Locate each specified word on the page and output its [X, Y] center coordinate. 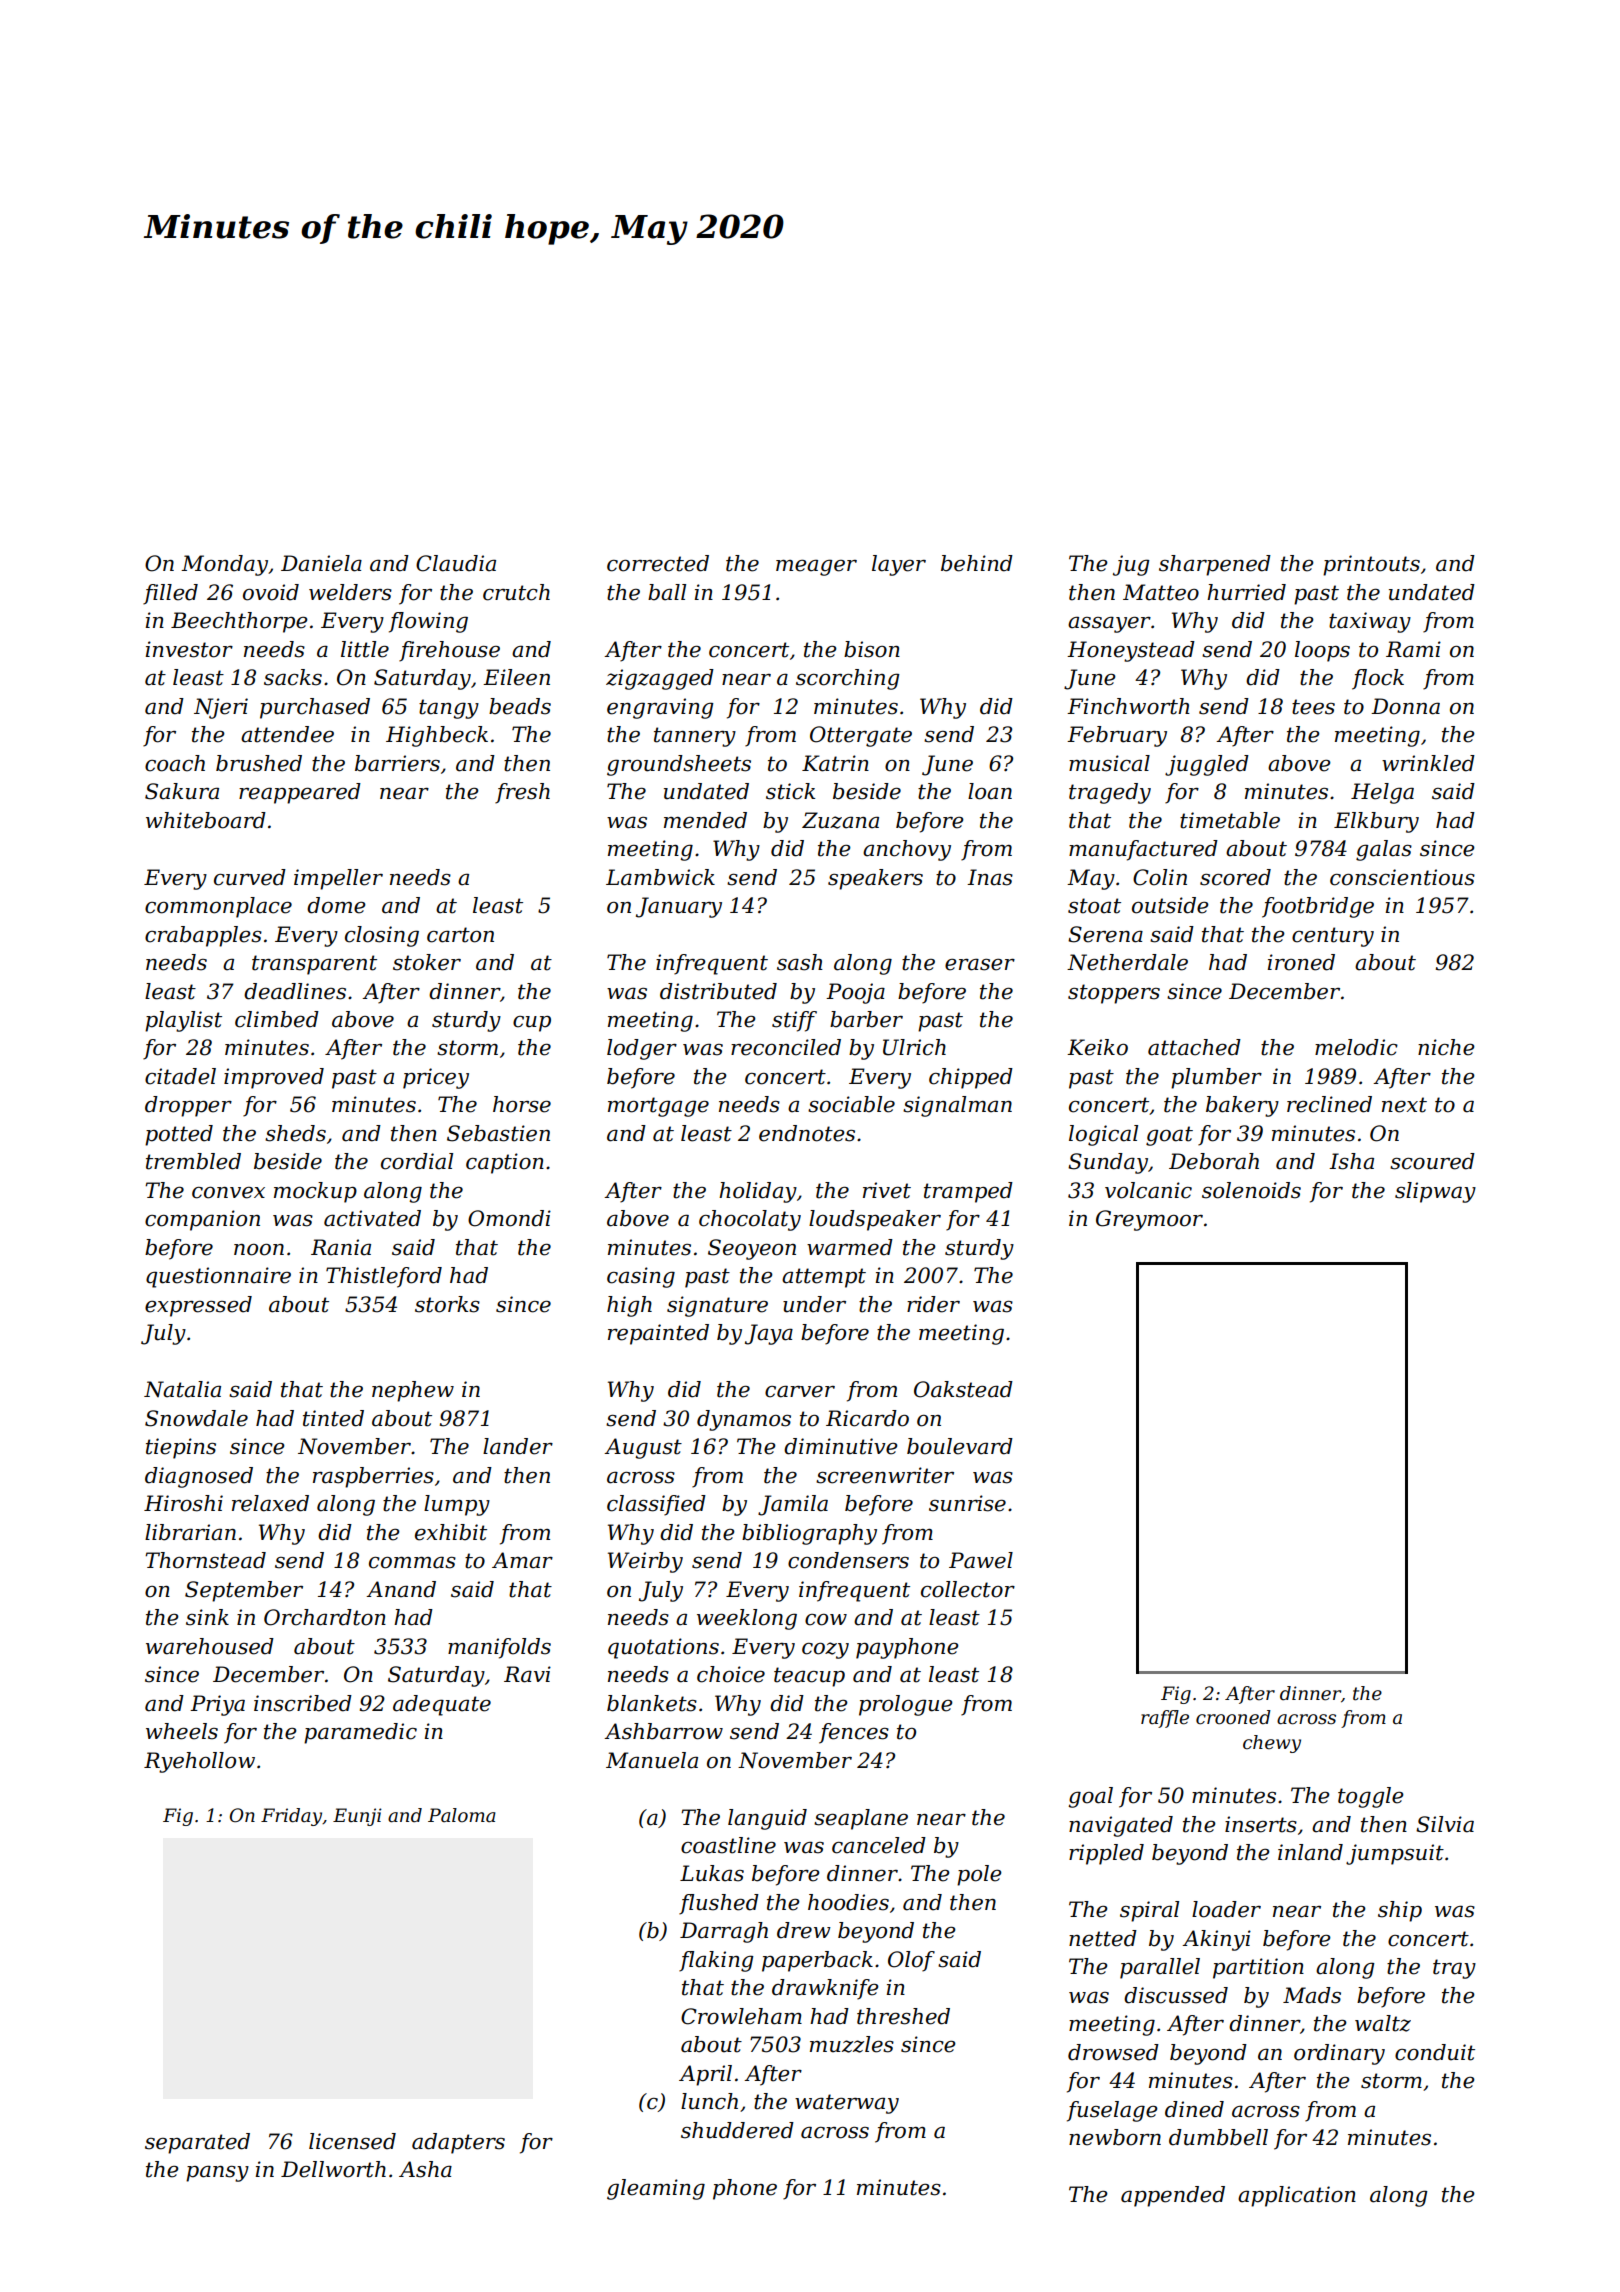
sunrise [967, 1503]
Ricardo [867, 1418]
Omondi [509, 1218]
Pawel [981, 1560]
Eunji [357, 1817]
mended [705, 820]
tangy [449, 709]
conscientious [1402, 877]
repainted [658, 1334]
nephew [413, 1391]
